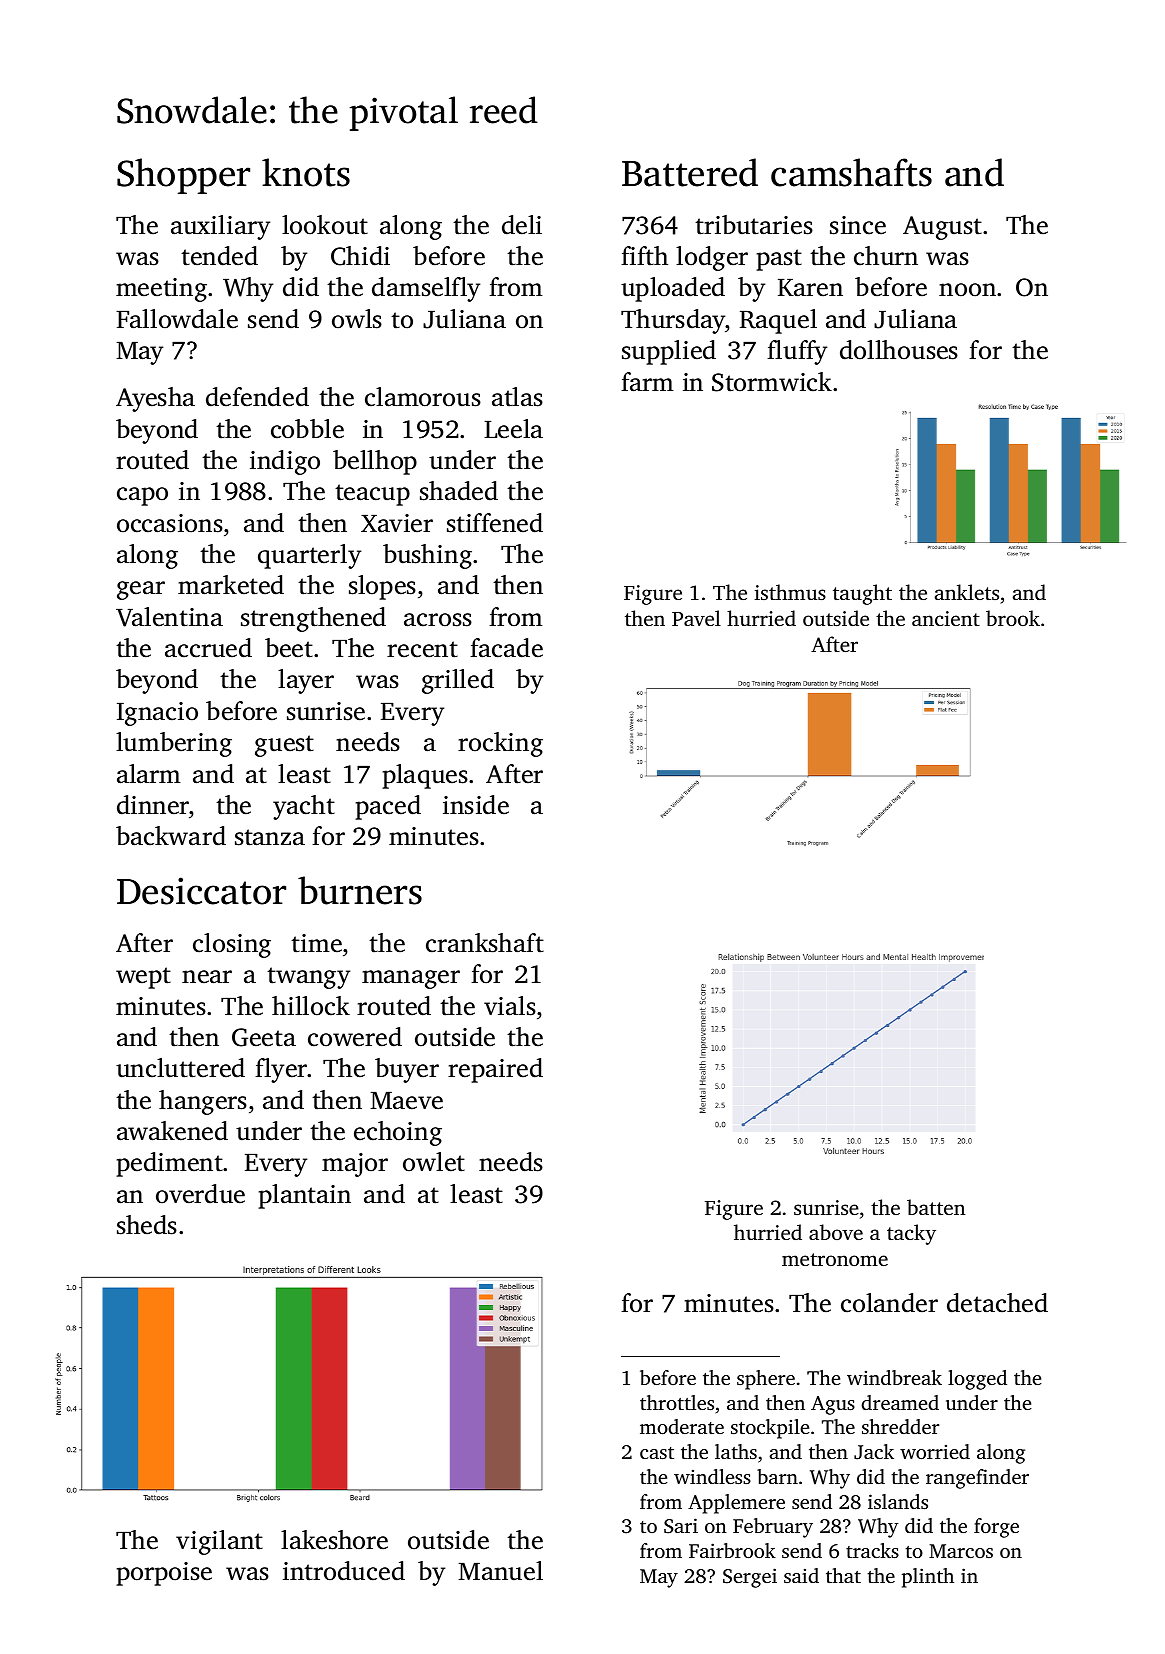 The image size is (1165, 1654). I want to click on yacht, so click(304, 807).
